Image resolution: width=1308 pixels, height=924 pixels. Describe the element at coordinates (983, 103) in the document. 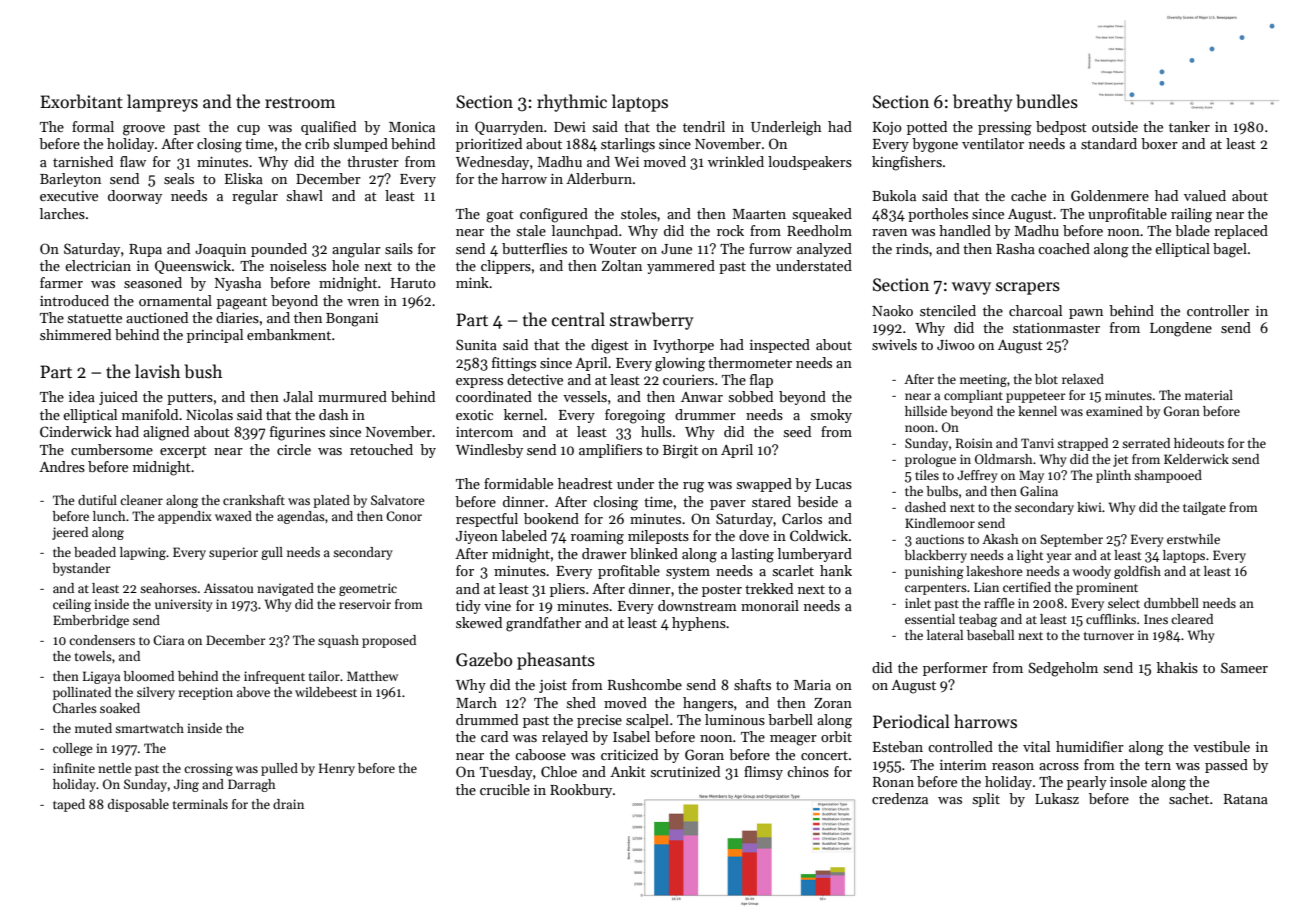

I see `breathy` at that location.
